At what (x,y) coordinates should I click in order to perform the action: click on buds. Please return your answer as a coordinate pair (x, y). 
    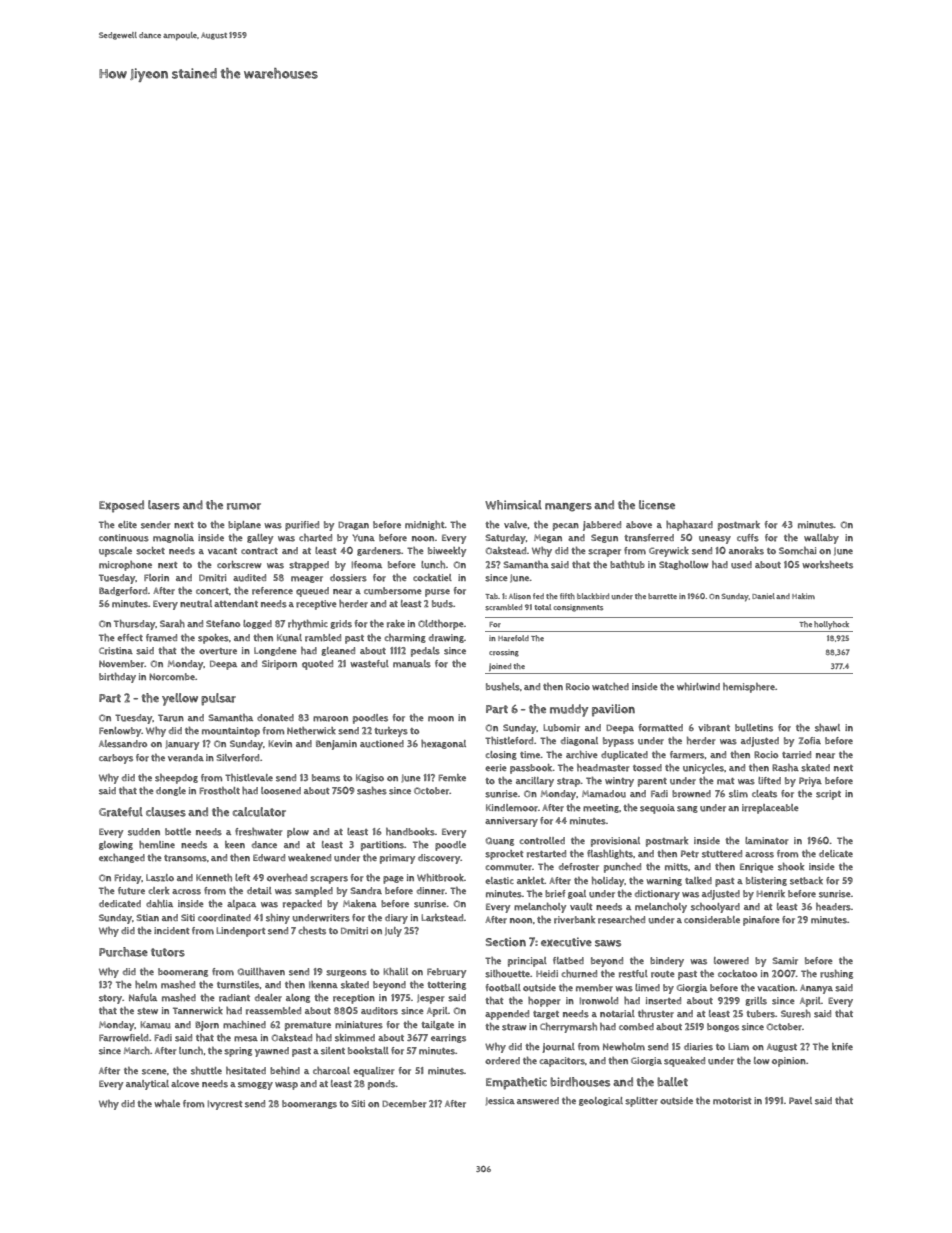
    Looking at the image, I should click on (442, 604).
